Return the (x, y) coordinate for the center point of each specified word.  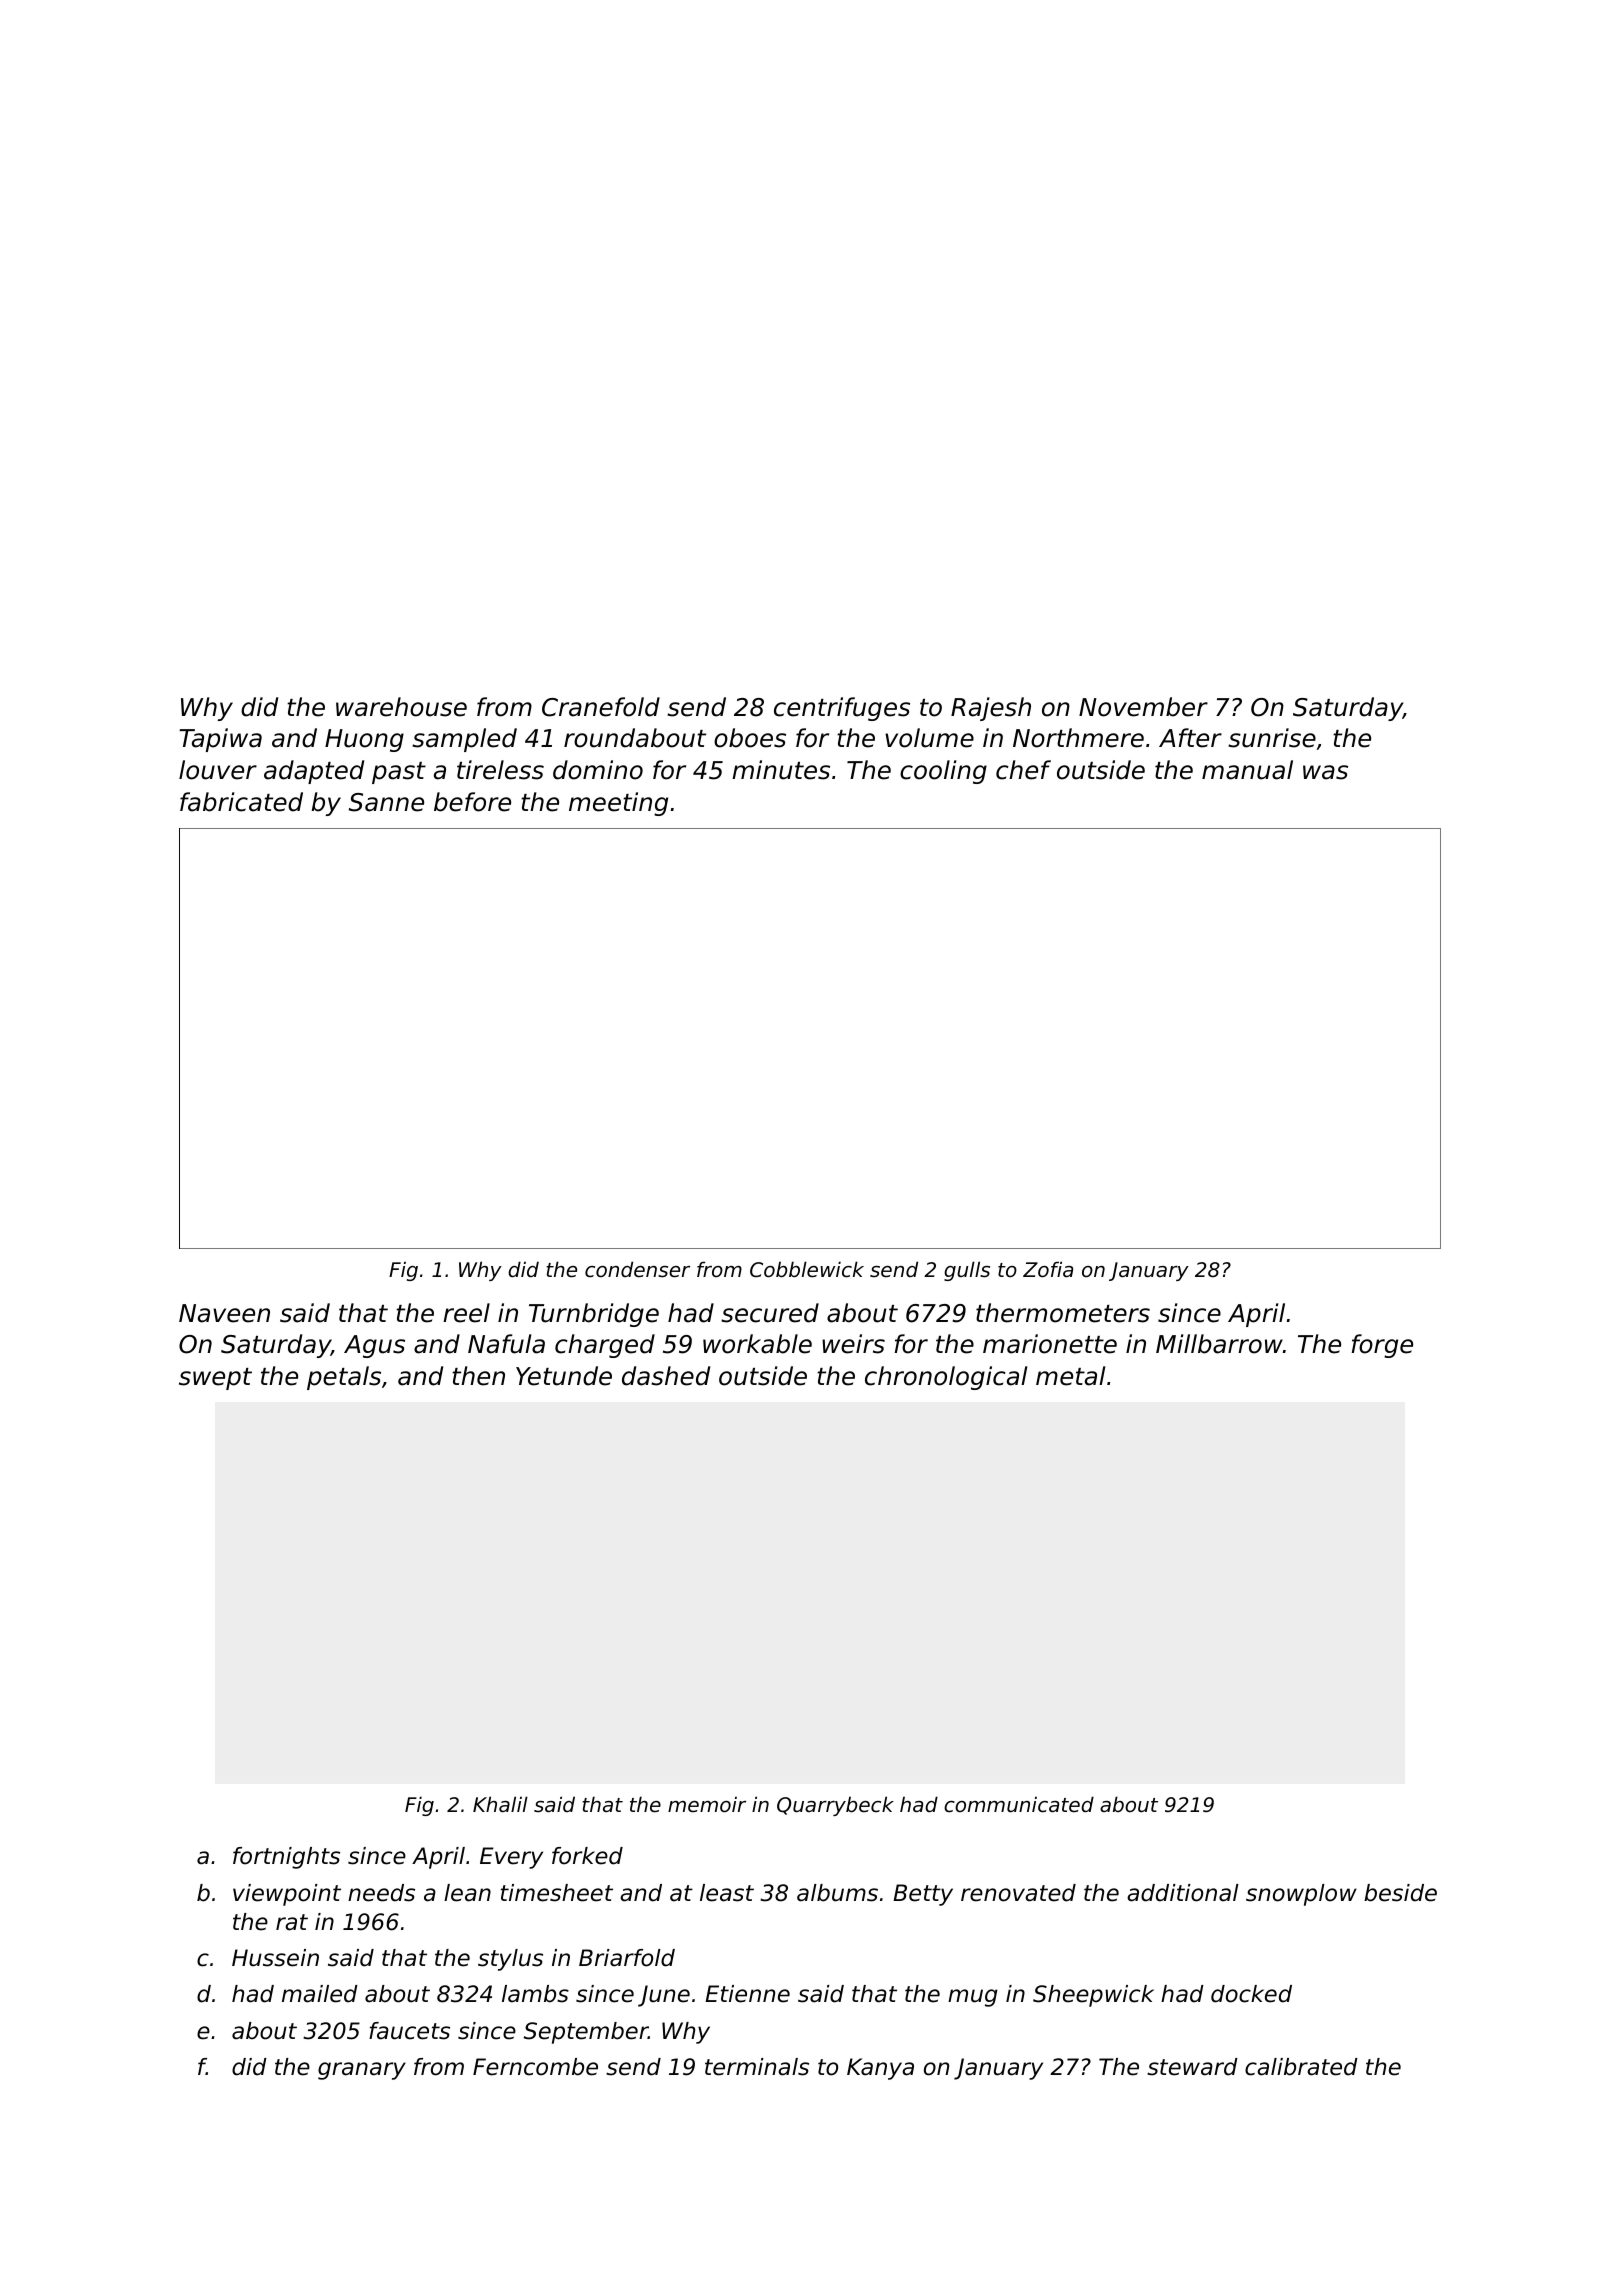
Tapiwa (220, 740)
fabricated (241, 802)
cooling (943, 772)
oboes (750, 738)
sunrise (1272, 738)
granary (362, 2071)
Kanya (880, 2069)
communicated (1019, 1804)
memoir (707, 1804)
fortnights (286, 1858)
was (1325, 772)
